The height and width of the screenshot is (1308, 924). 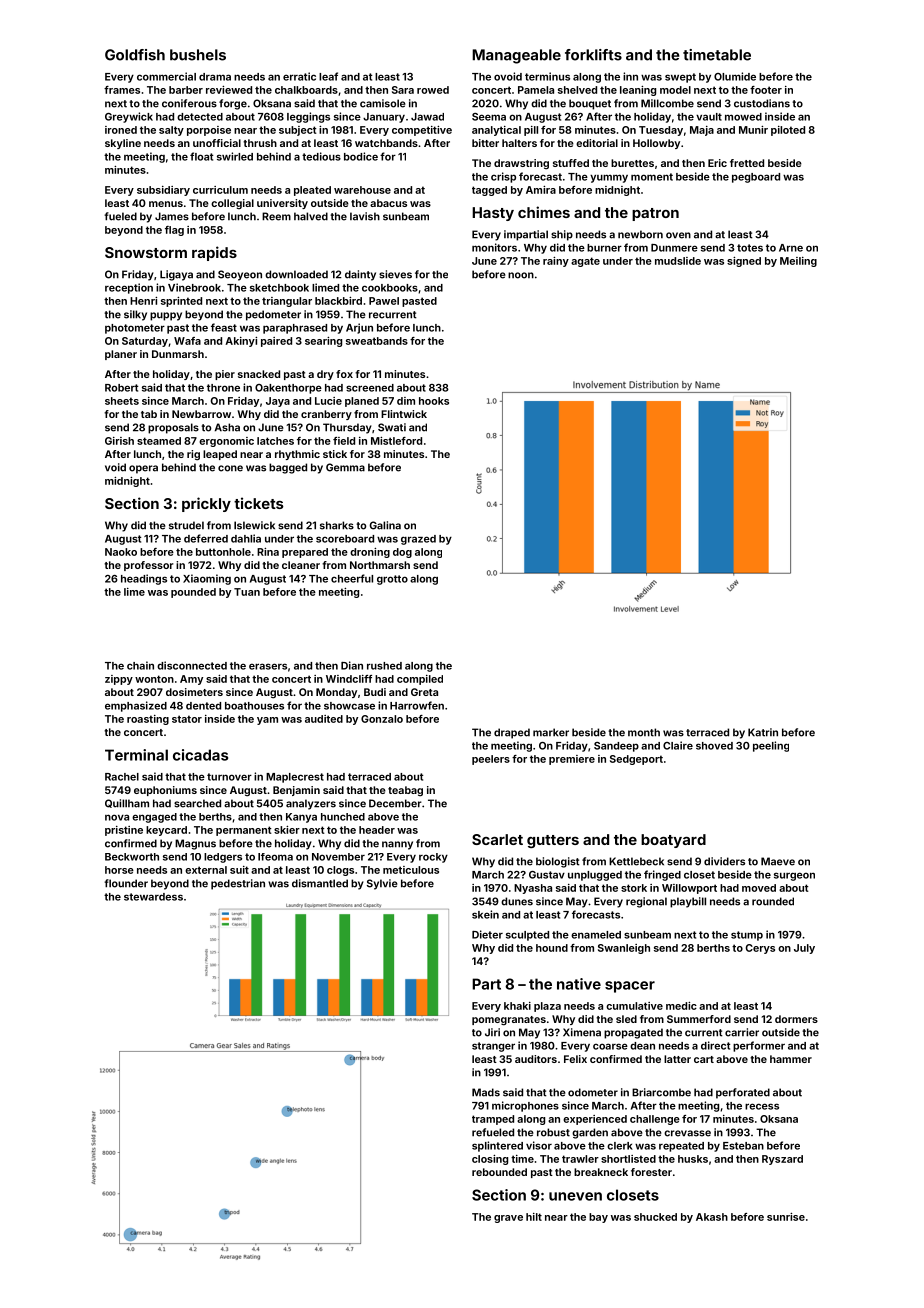 What do you see at coordinates (493, 1047) in the screenshot?
I see `stranger` at bounding box center [493, 1047].
